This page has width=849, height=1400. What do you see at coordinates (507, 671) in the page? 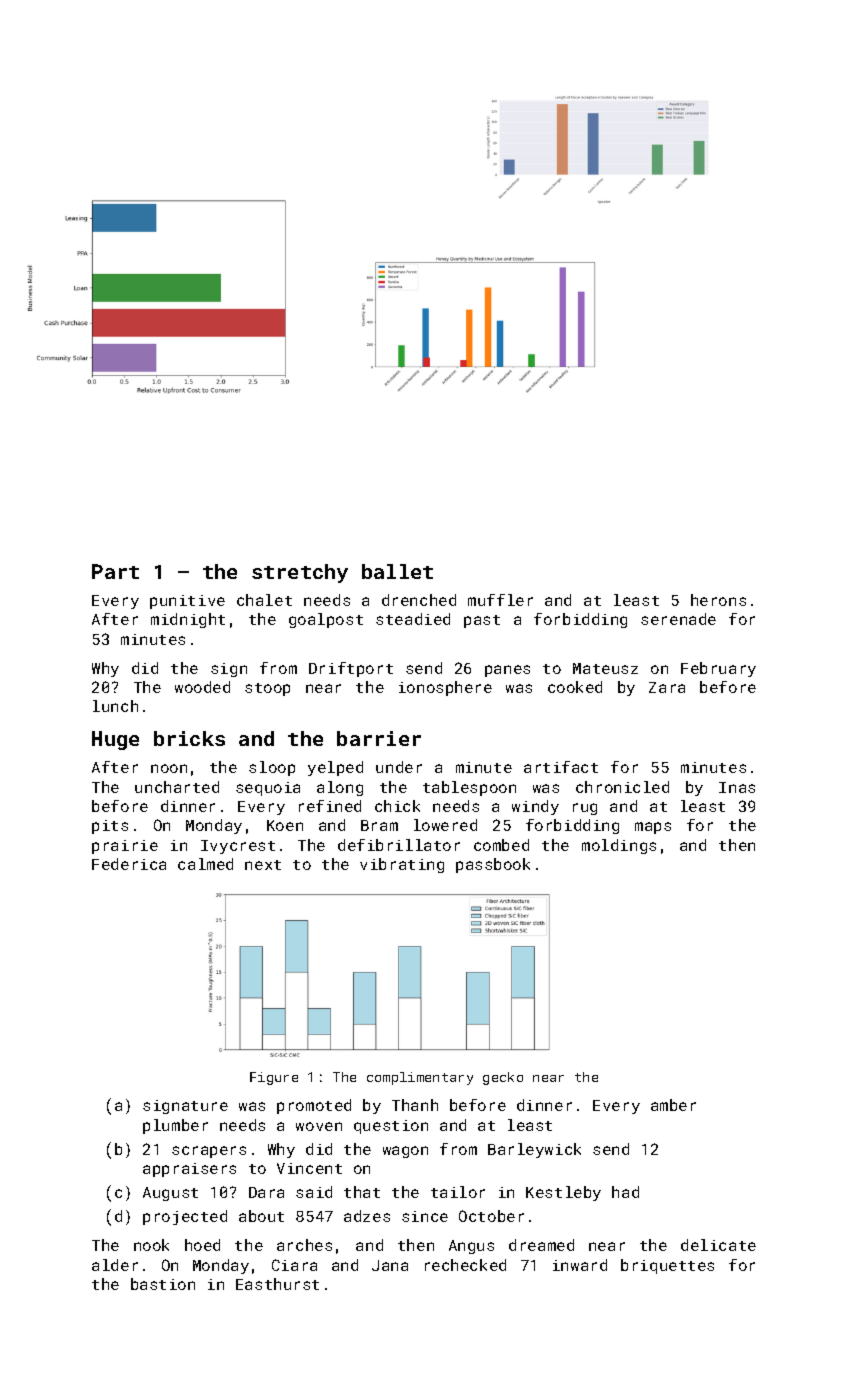
I see `panes` at bounding box center [507, 671].
